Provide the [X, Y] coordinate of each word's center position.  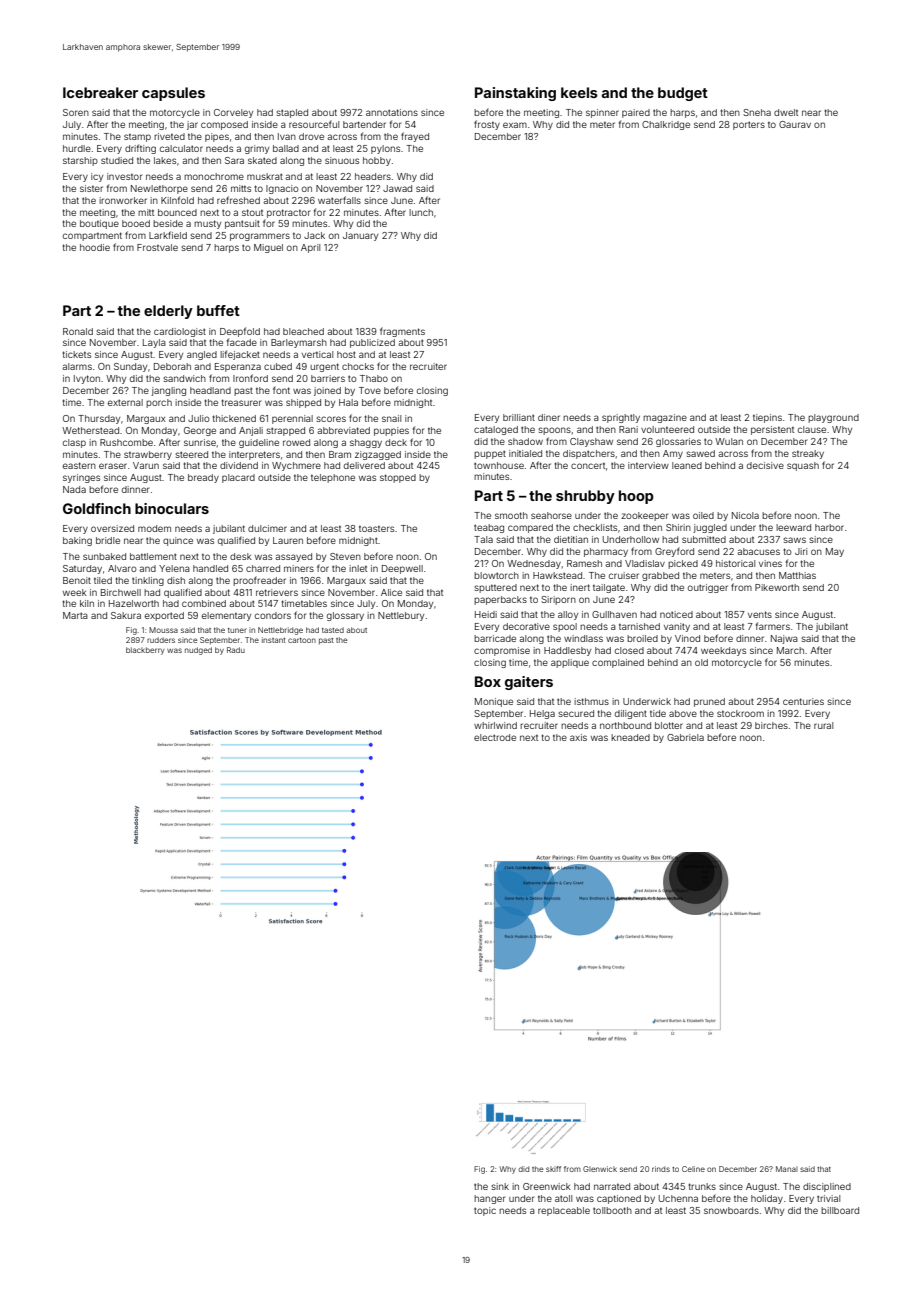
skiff [553, 1169]
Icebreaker [100, 92]
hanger [489, 1199]
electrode [495, 737]
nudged [198, 651]
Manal [787, 1169]
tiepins [767, 418]
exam [515, 125]
